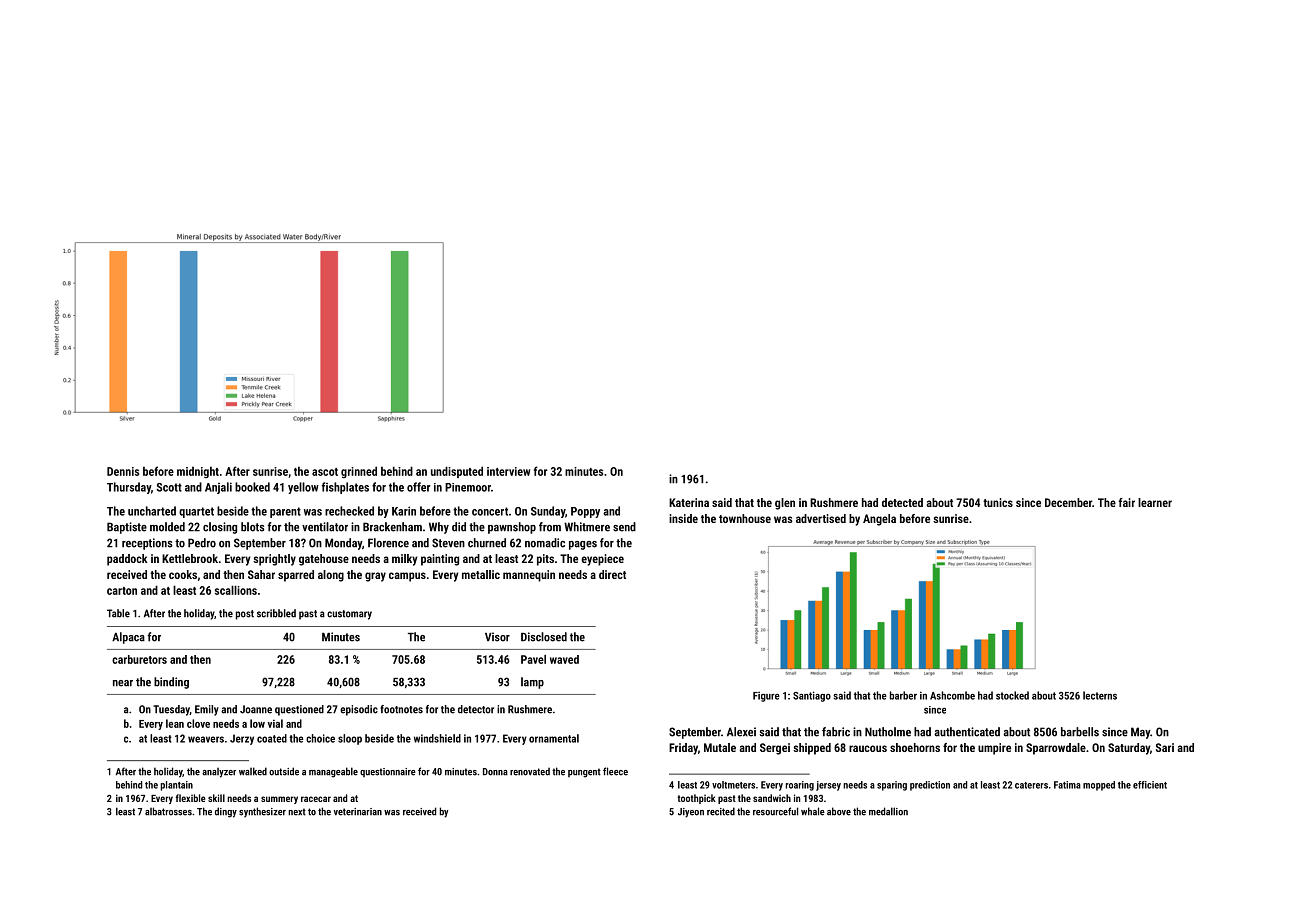 The image size is (1308, 924). I want to click on post, so click(245, 615).
